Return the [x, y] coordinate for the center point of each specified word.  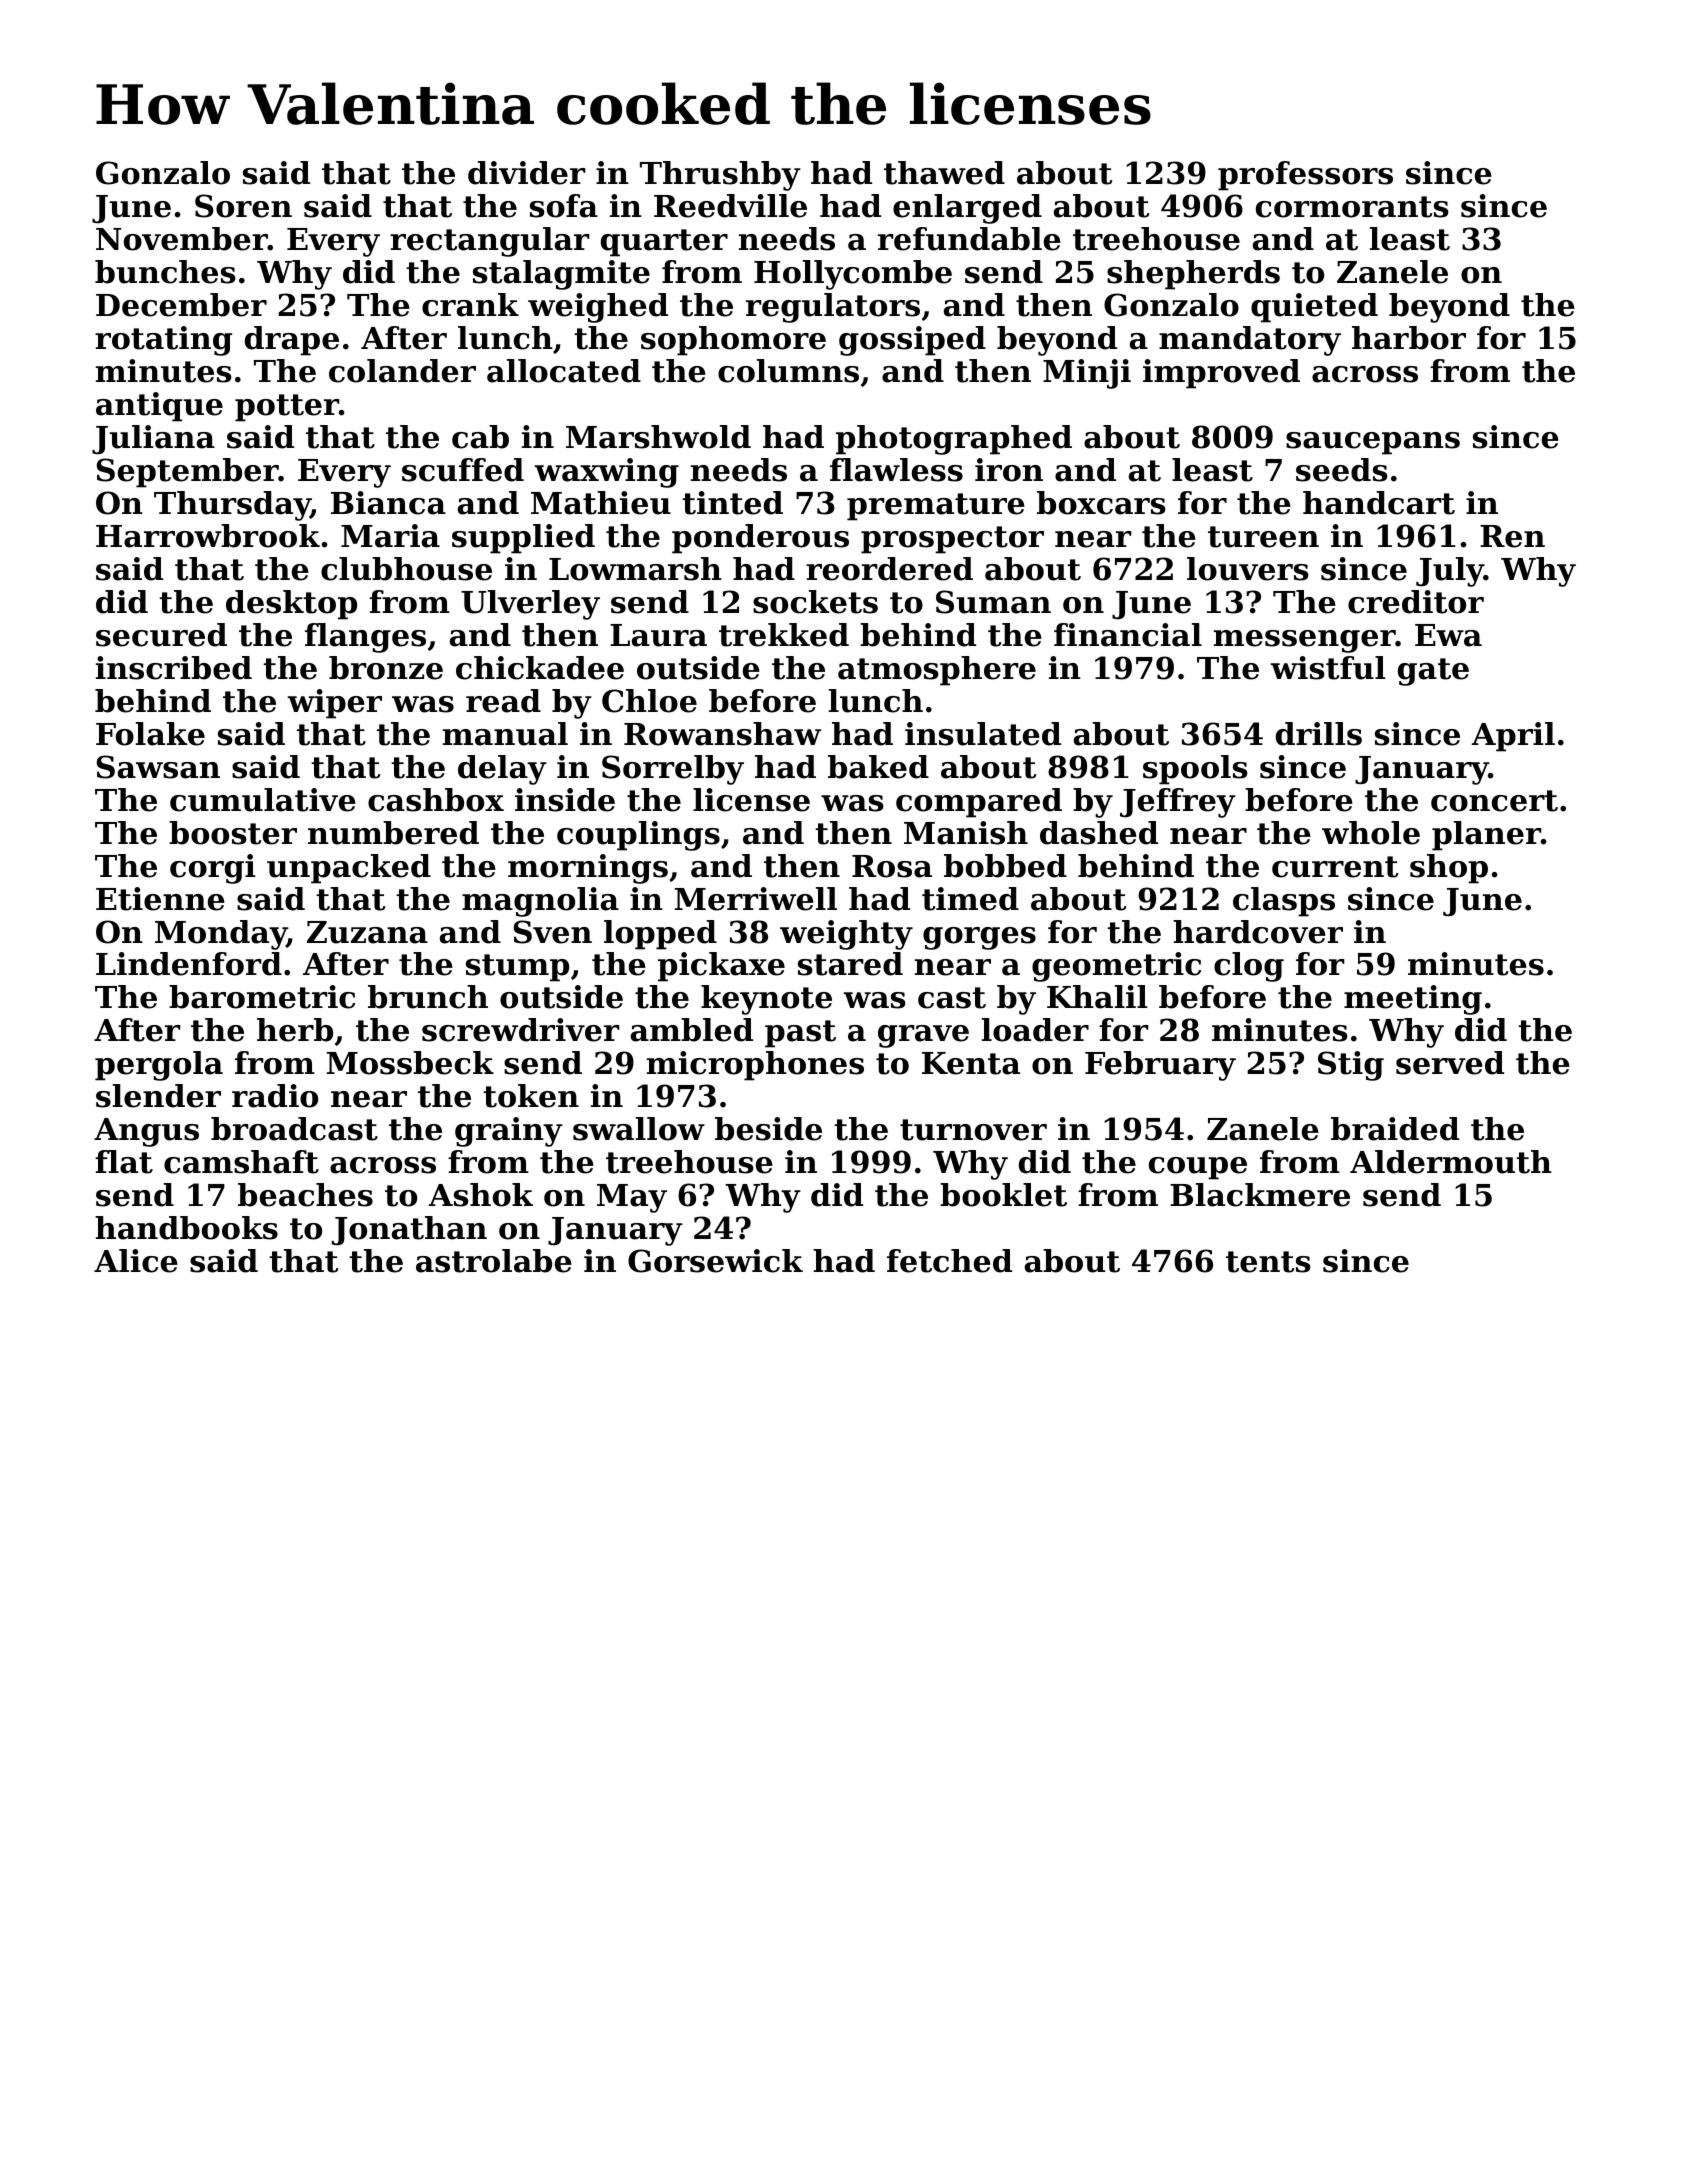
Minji [1087, 374]
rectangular [490, 242]
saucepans [1373, 443]
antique [159, 407]
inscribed [174, 668]
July [1450, 572]
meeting [1413, 1000]
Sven [553, 932]
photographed [954, 440]
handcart [1379, 503]
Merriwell [756, 899]
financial [1128, 635]
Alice [136, 1261]
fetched [949, 1261]
